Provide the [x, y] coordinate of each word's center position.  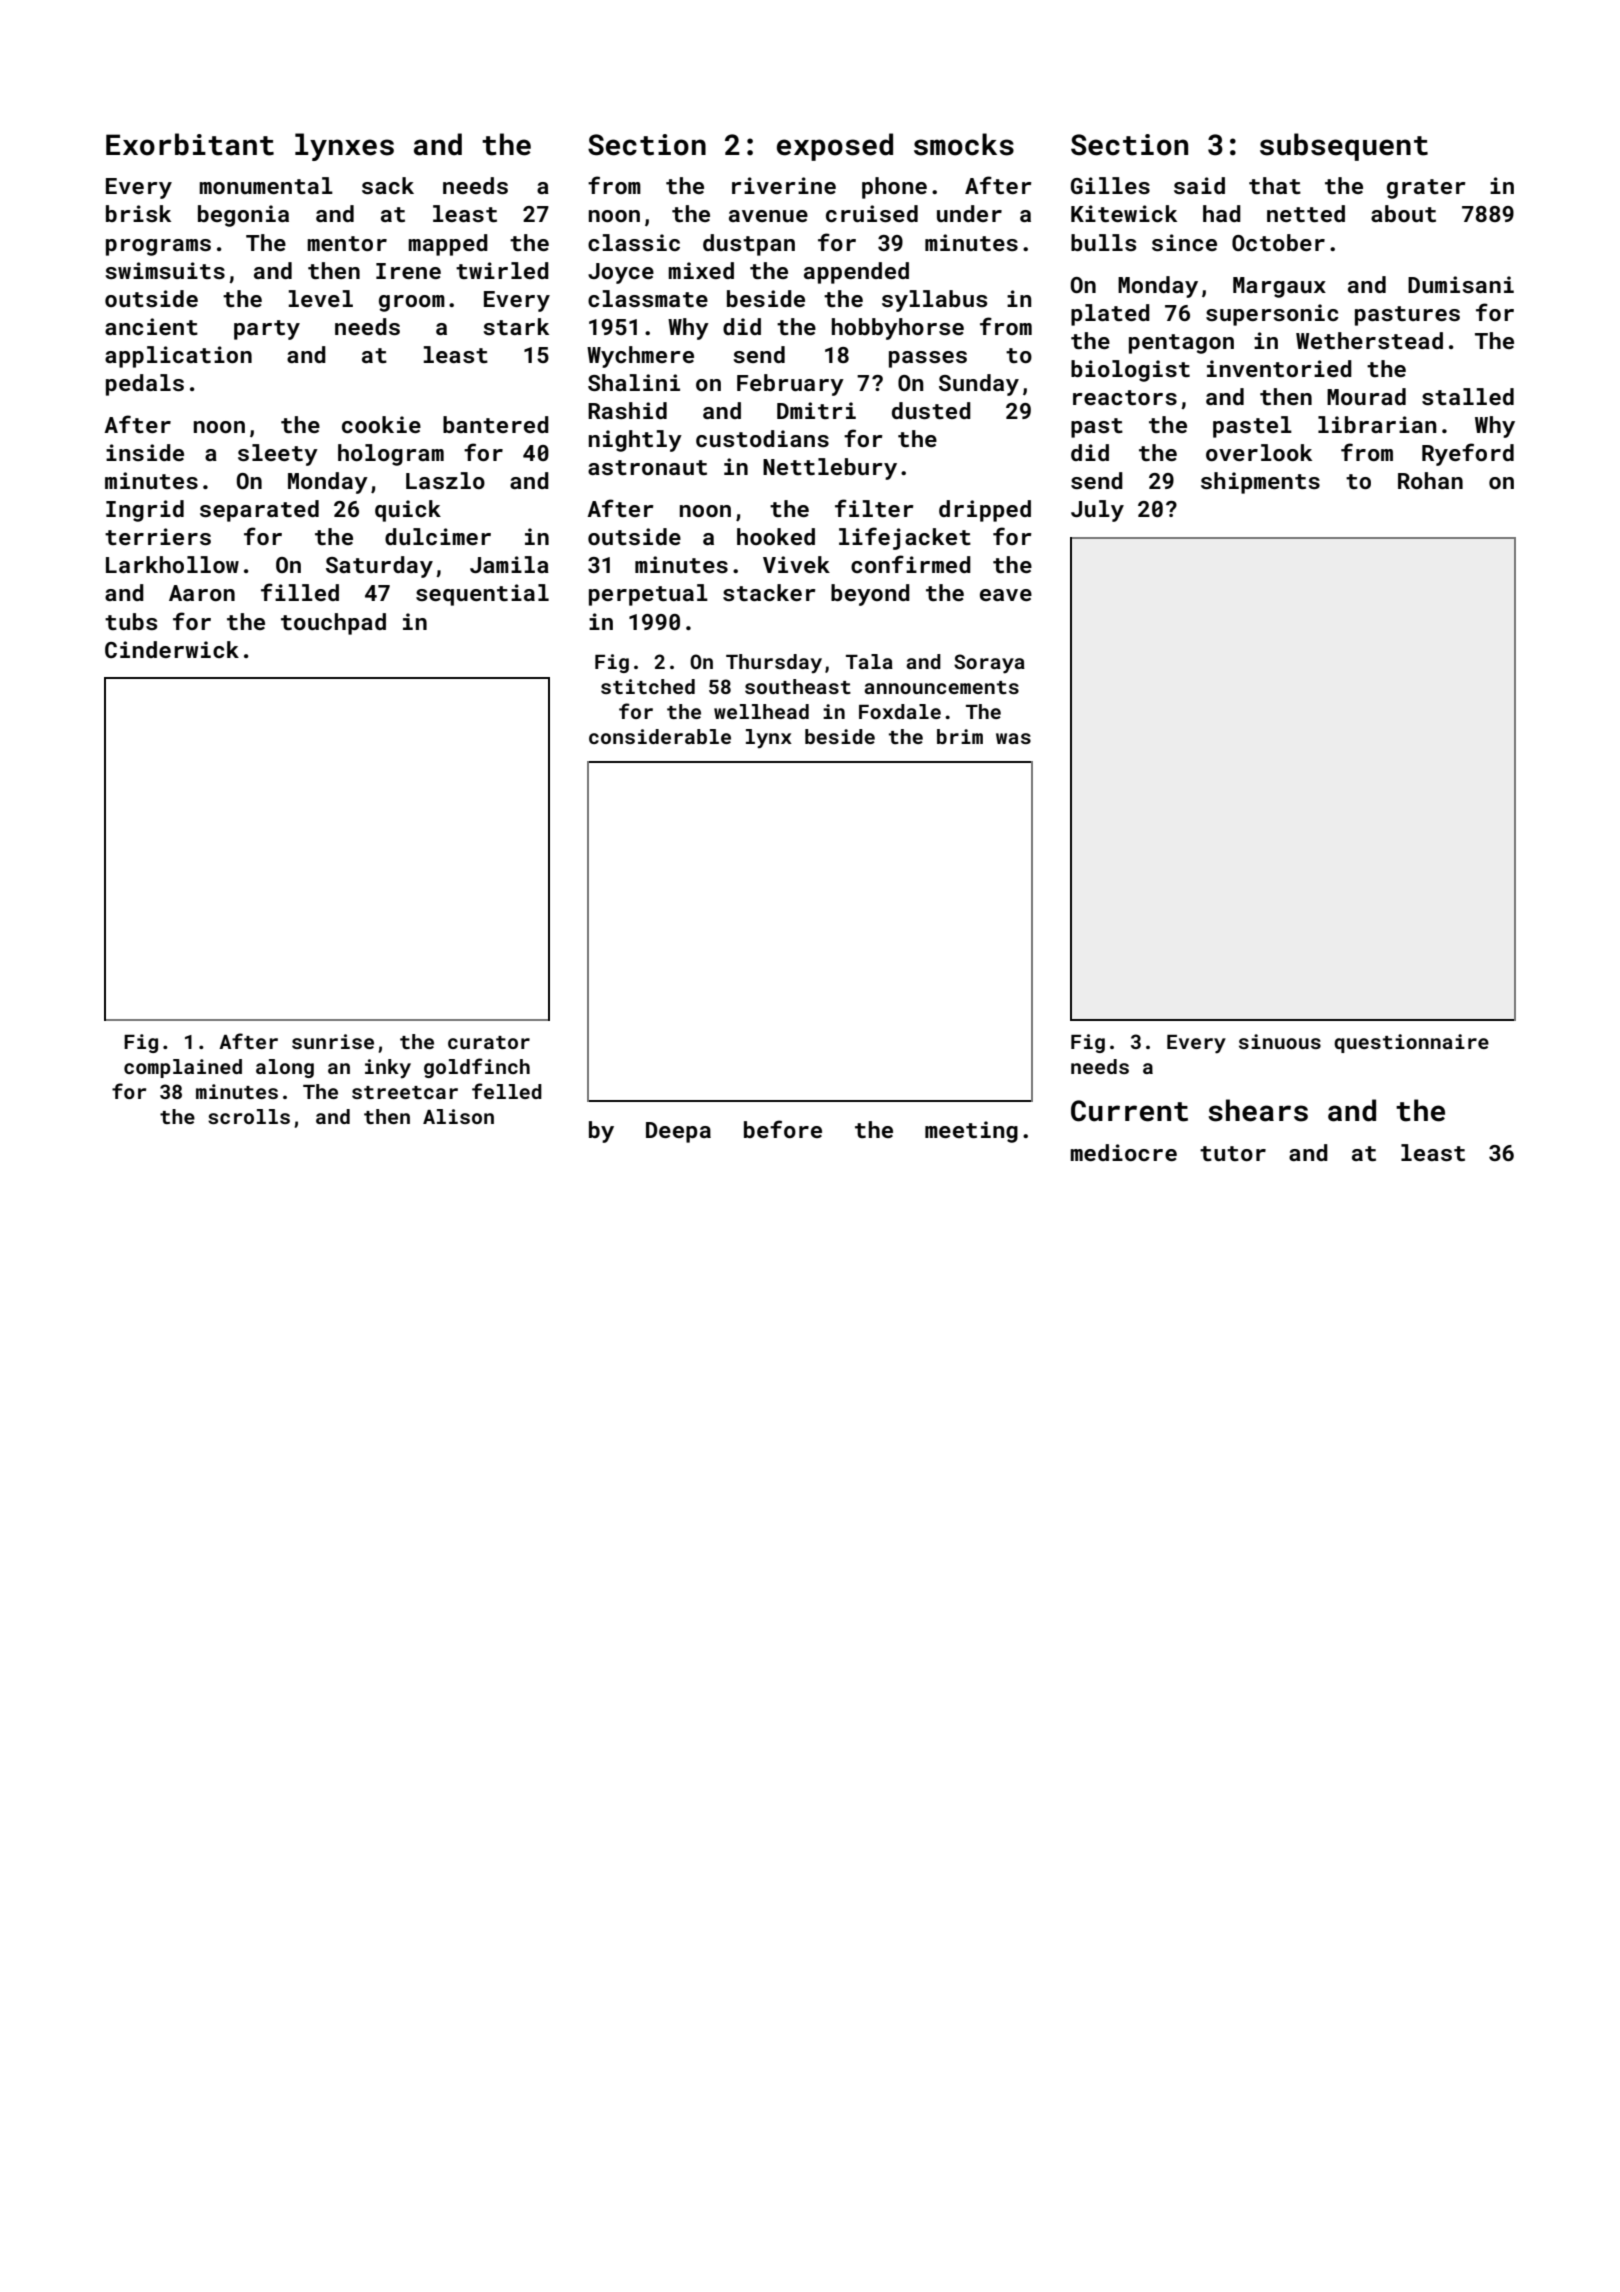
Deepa [678, 1132]
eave [1006, 595]
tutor [1233, 1153]
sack [388, 185]
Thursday [774, 663]
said [1199, 185]
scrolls [249, 1116]
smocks [964, 144]
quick [408, 511]
